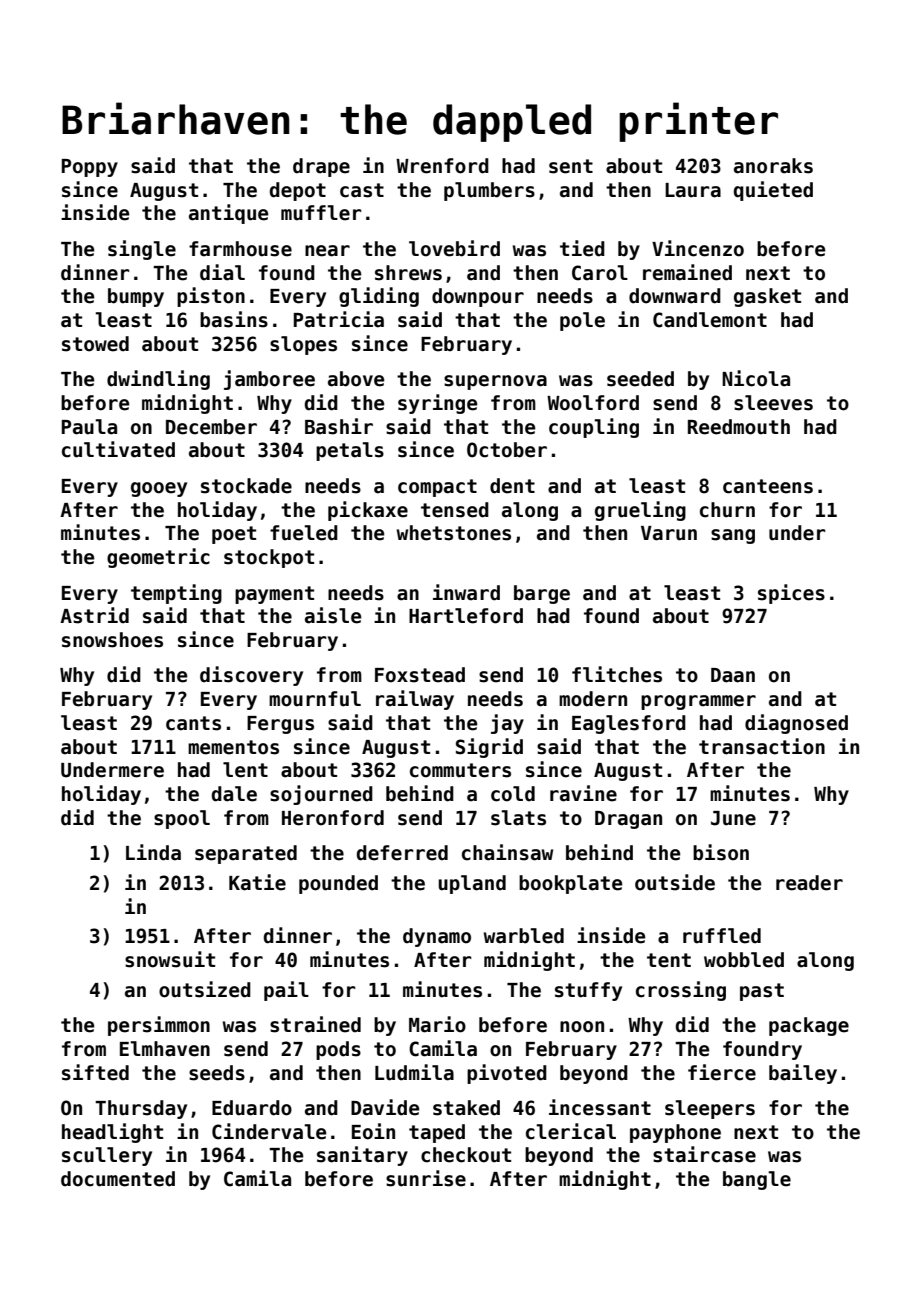 The height and width of the screenshot is (1311, 924). Describe the element at coordinates (222, 272) in the screenshot. I see `dial` at that location.
